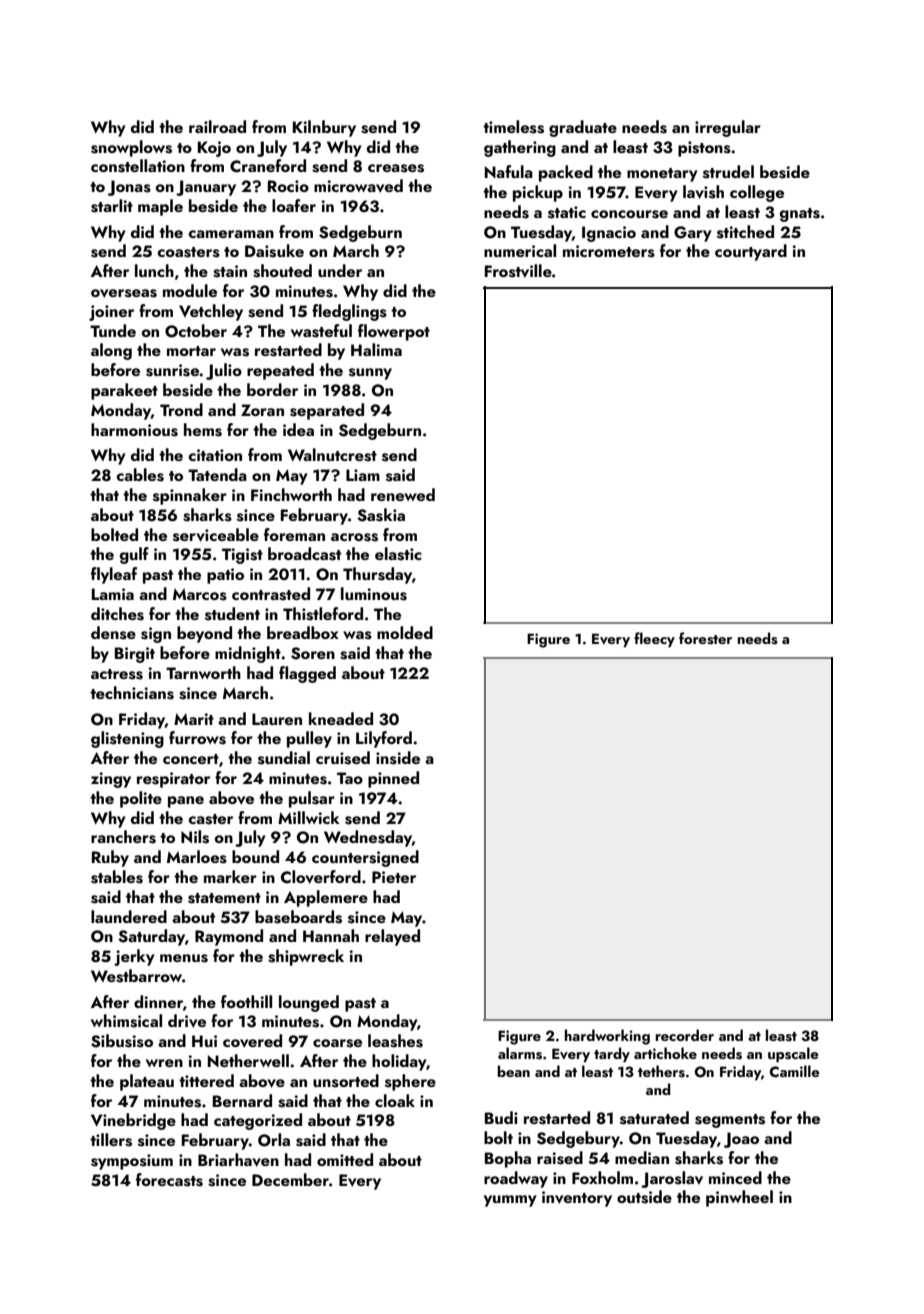 The image size is (924, 1314). I want to click on fleecy, so click(654, 639).
